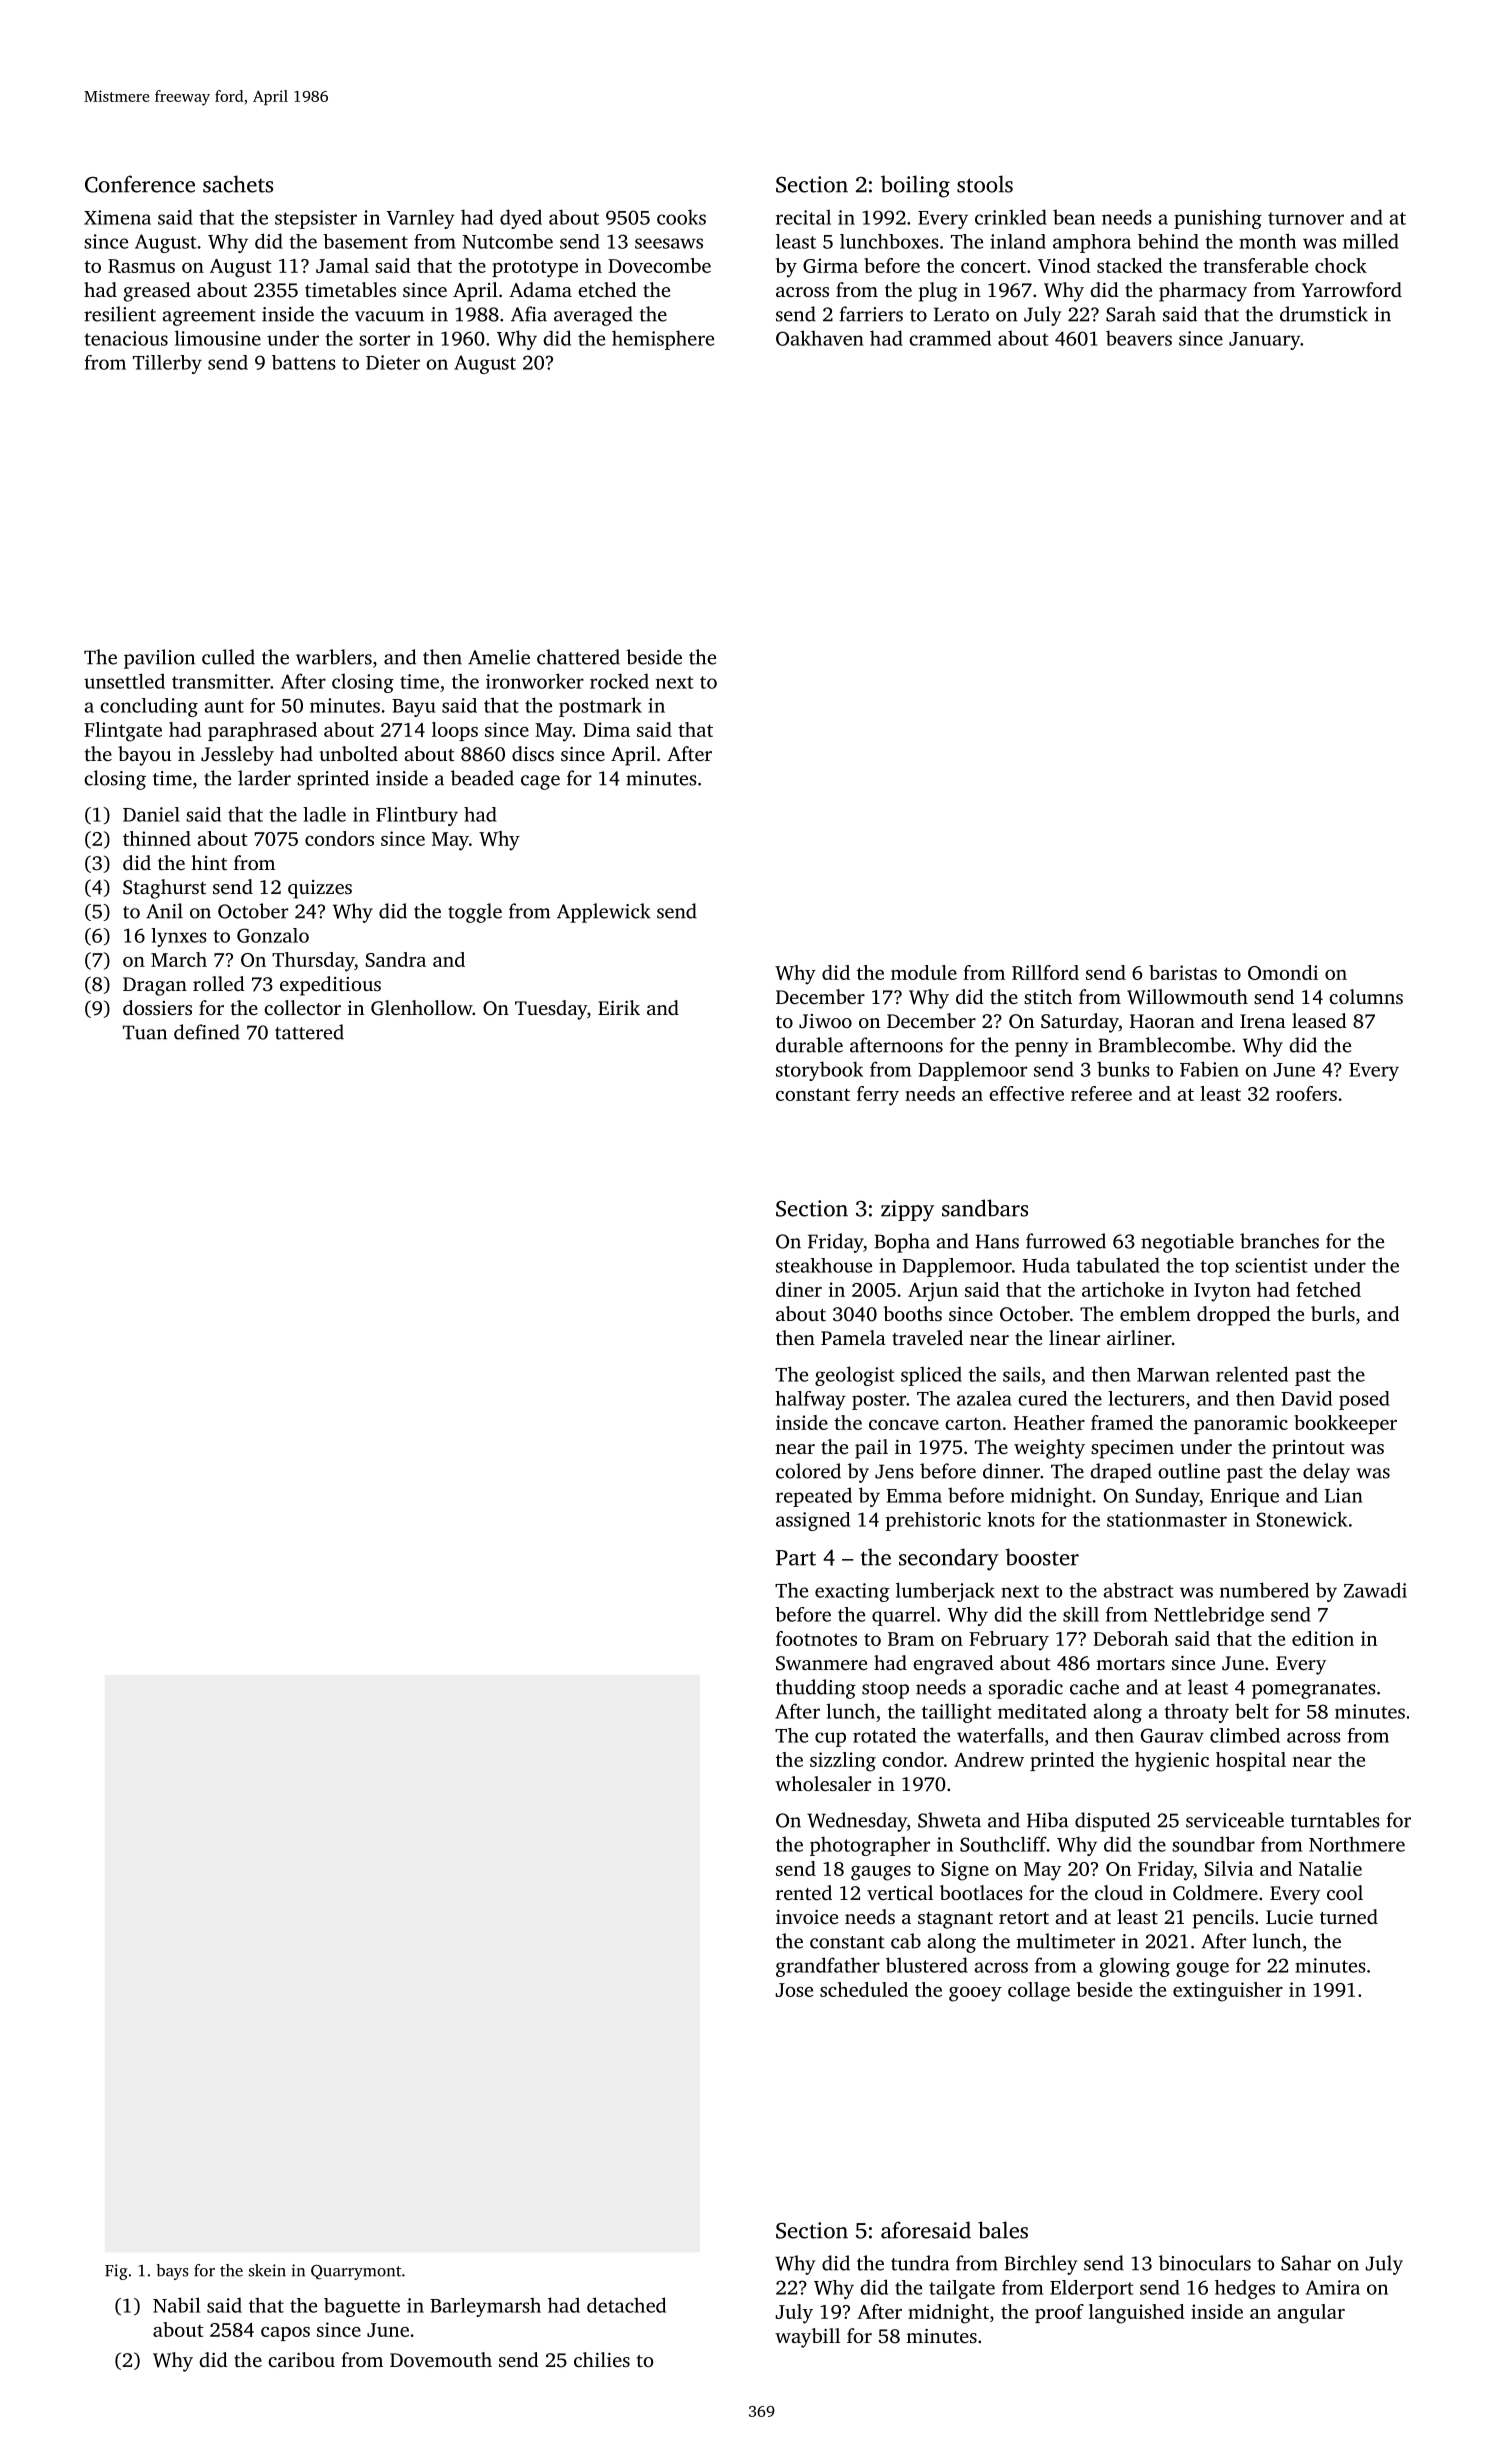 This page has height=2464, width=1496. Describe the element at coordinates (915, 186) in the page. I see `boiling` at that location.
